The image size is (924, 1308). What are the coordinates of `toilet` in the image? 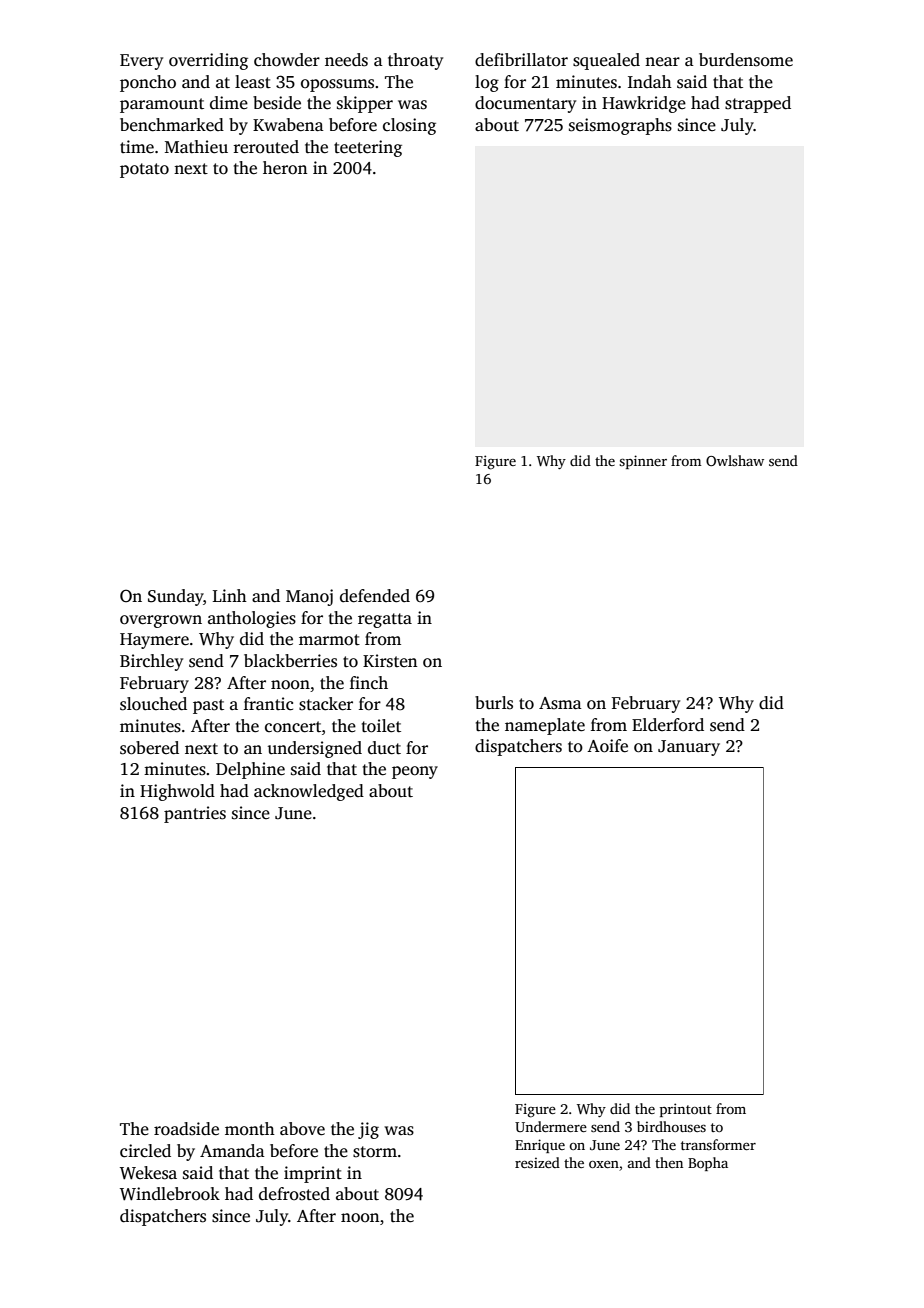 It's located at (381, 726).
